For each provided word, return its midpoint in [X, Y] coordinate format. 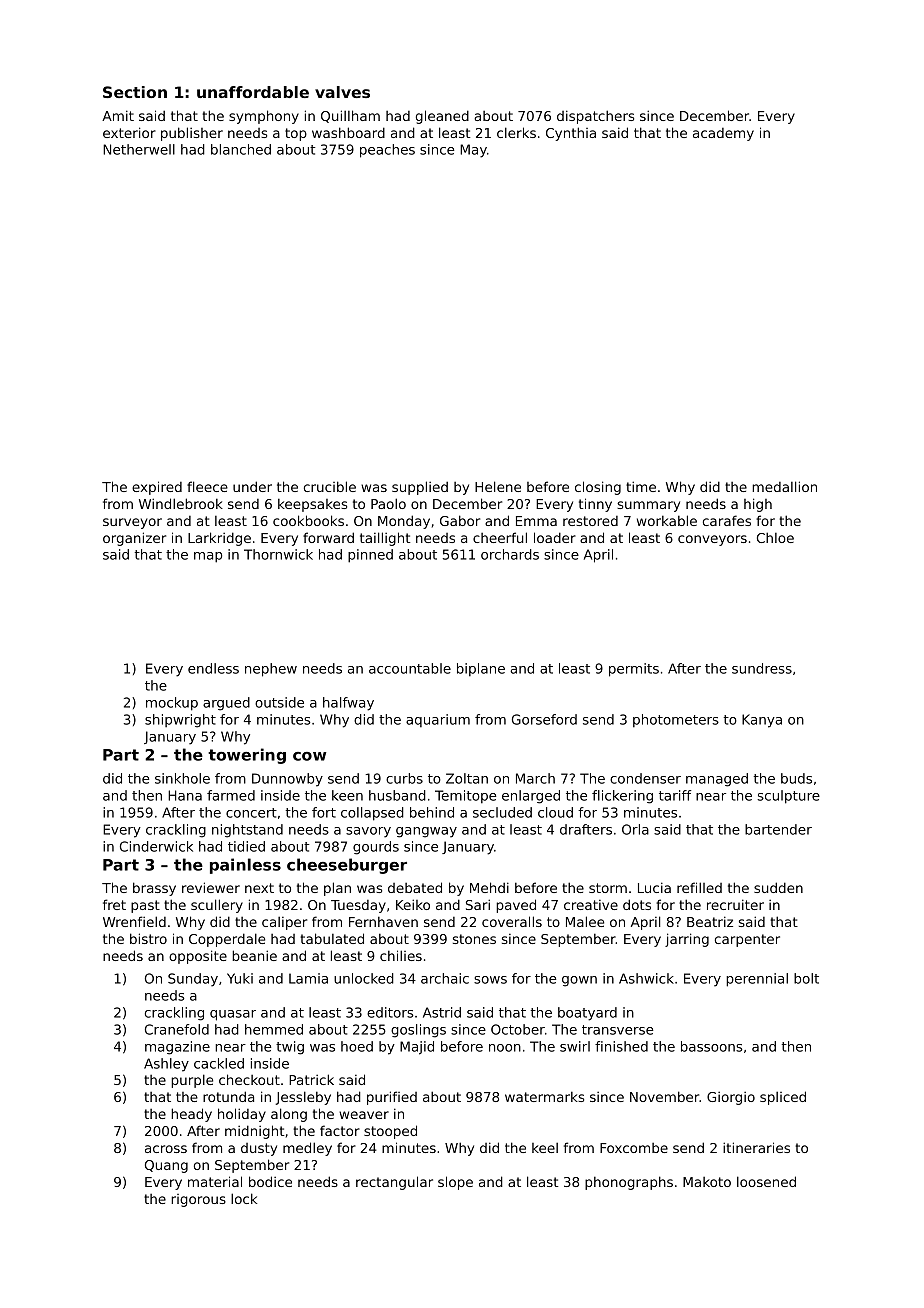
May [473, 151]
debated [415, 887]
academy [723, 134]
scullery [217, 906]
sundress [762, 668]
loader [555, 537]
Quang [166, 1166]
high [758, 505]
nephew [271, 670]
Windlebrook [181, 503]
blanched [241, 149]
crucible [330, 486]
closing [598, 488]
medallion [784, 486]
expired [157, 488]
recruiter [735, 904]
